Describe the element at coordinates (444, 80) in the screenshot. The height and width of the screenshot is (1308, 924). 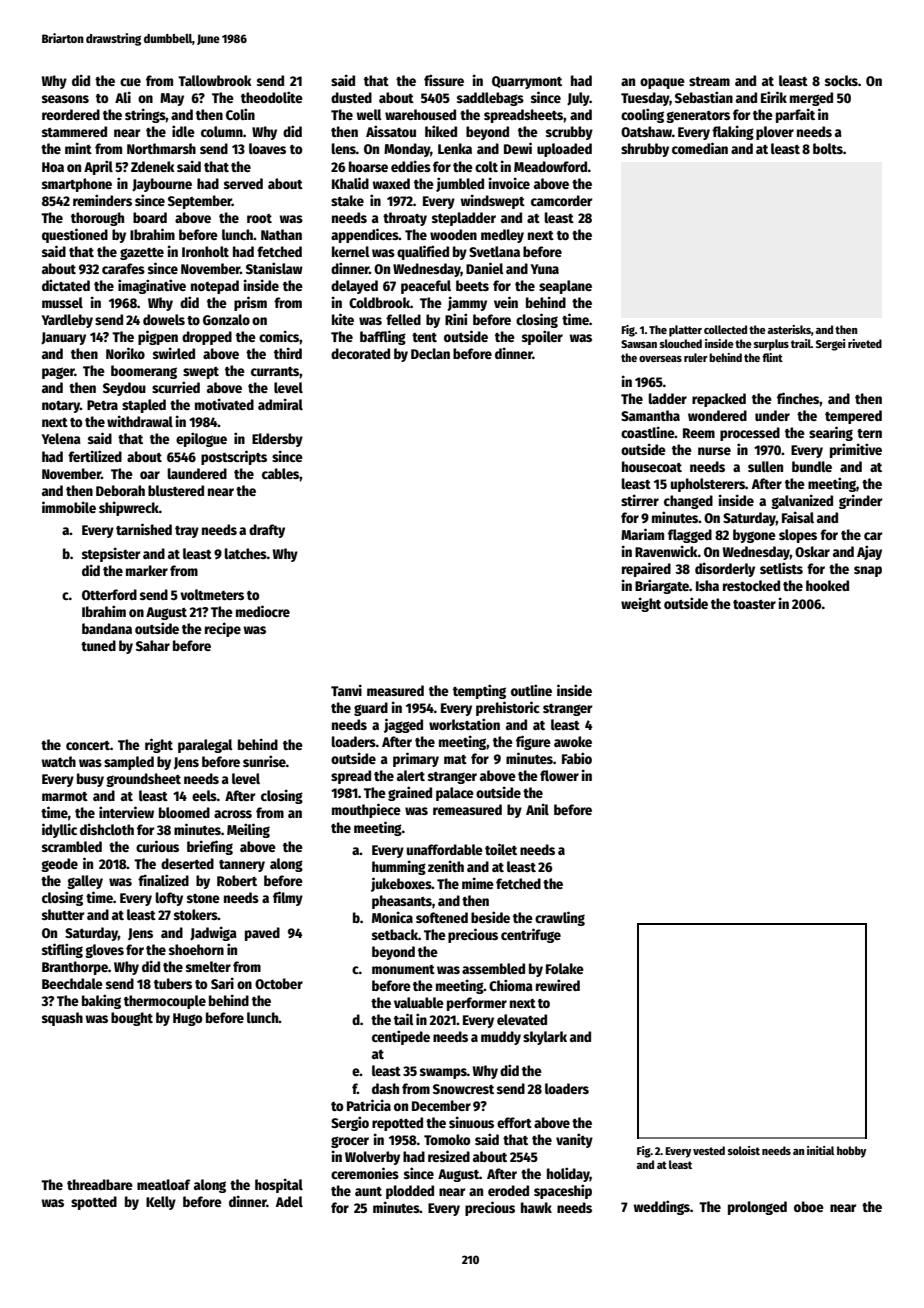
I see `fissure` at that location.
